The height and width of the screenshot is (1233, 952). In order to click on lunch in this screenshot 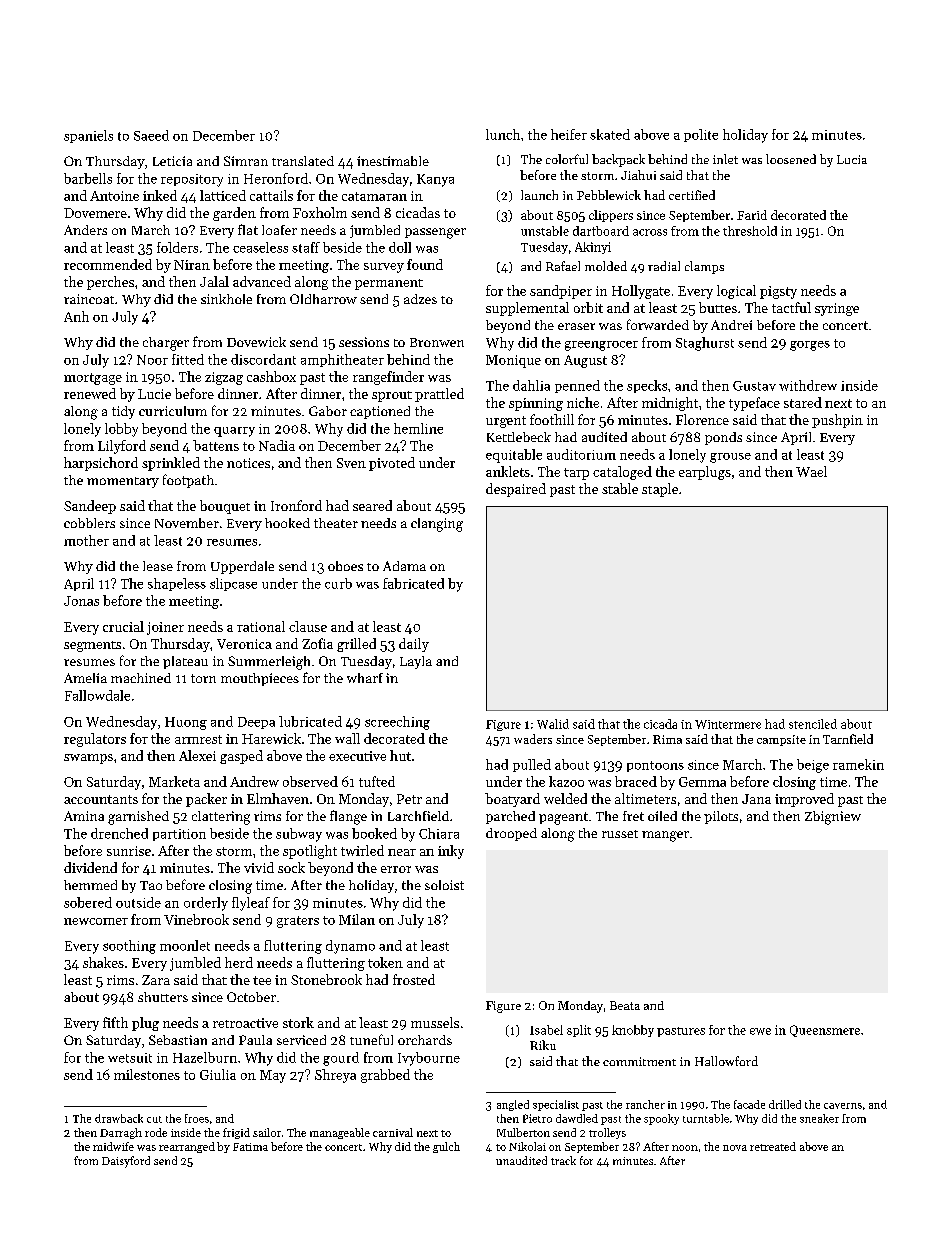, I will do `click(503, 134)`.
